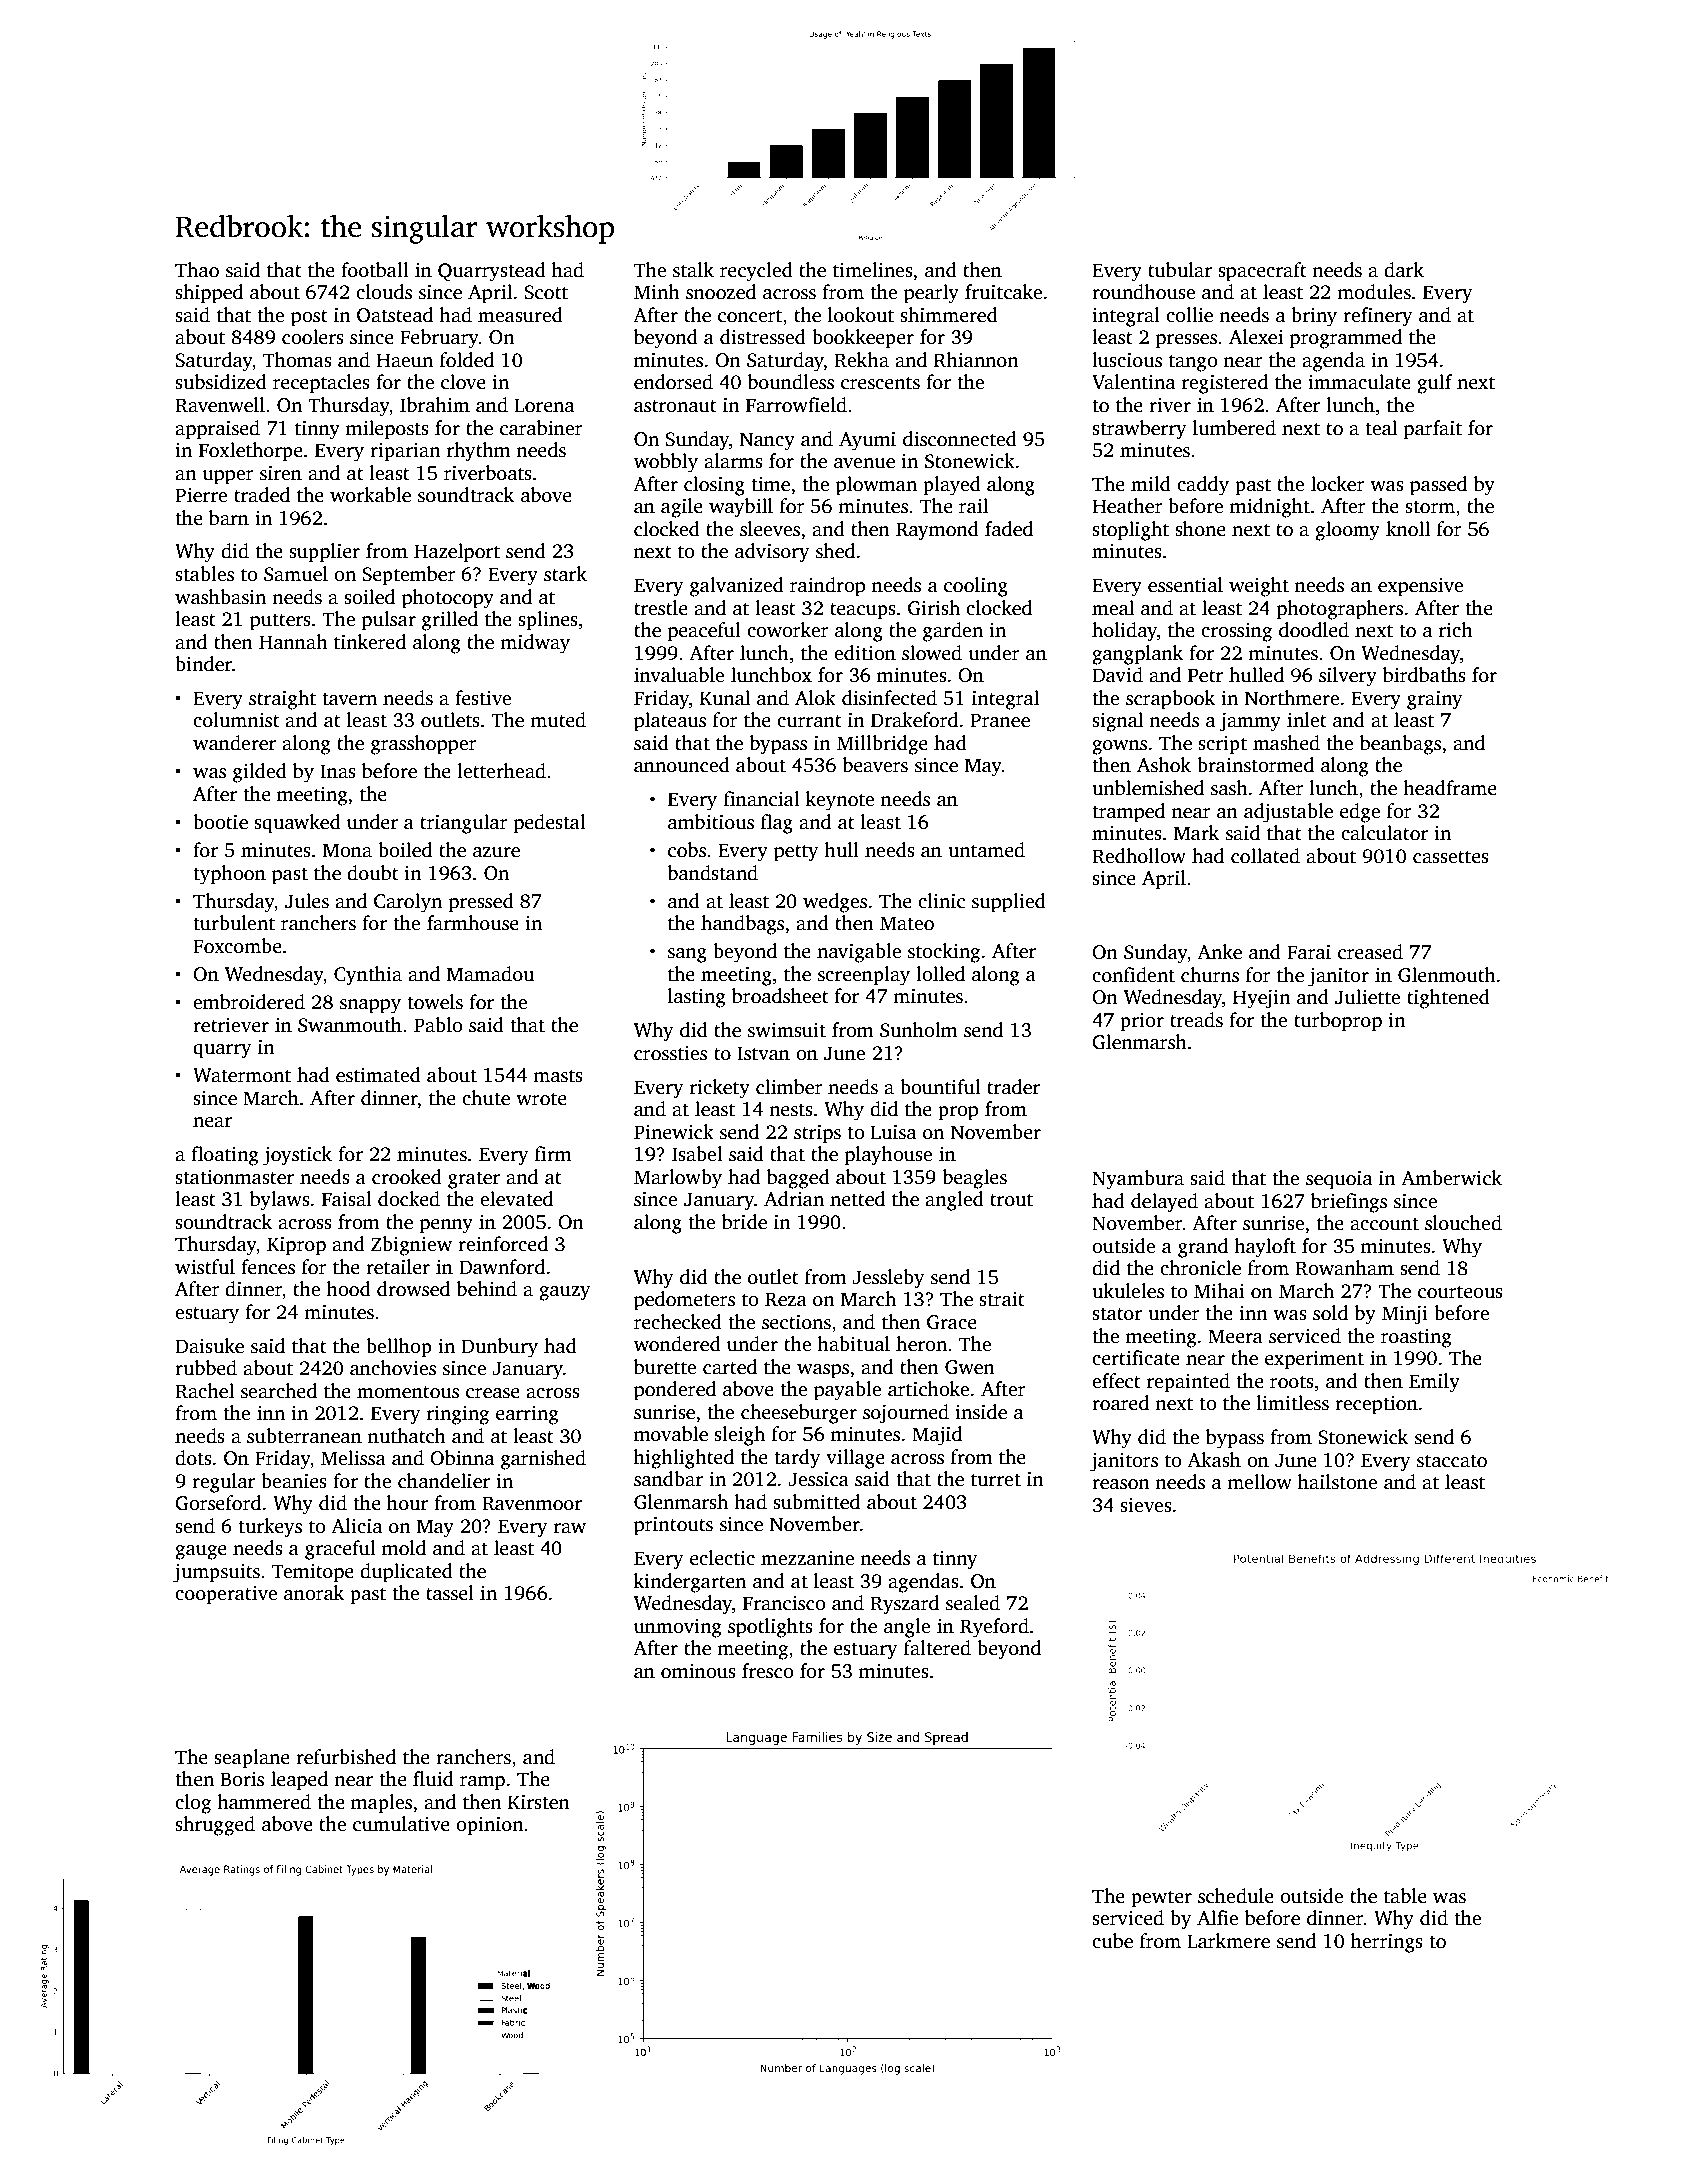 The width and height of the document is (1683, 2178). I want to click on herrings, so click(1387, 1943).
